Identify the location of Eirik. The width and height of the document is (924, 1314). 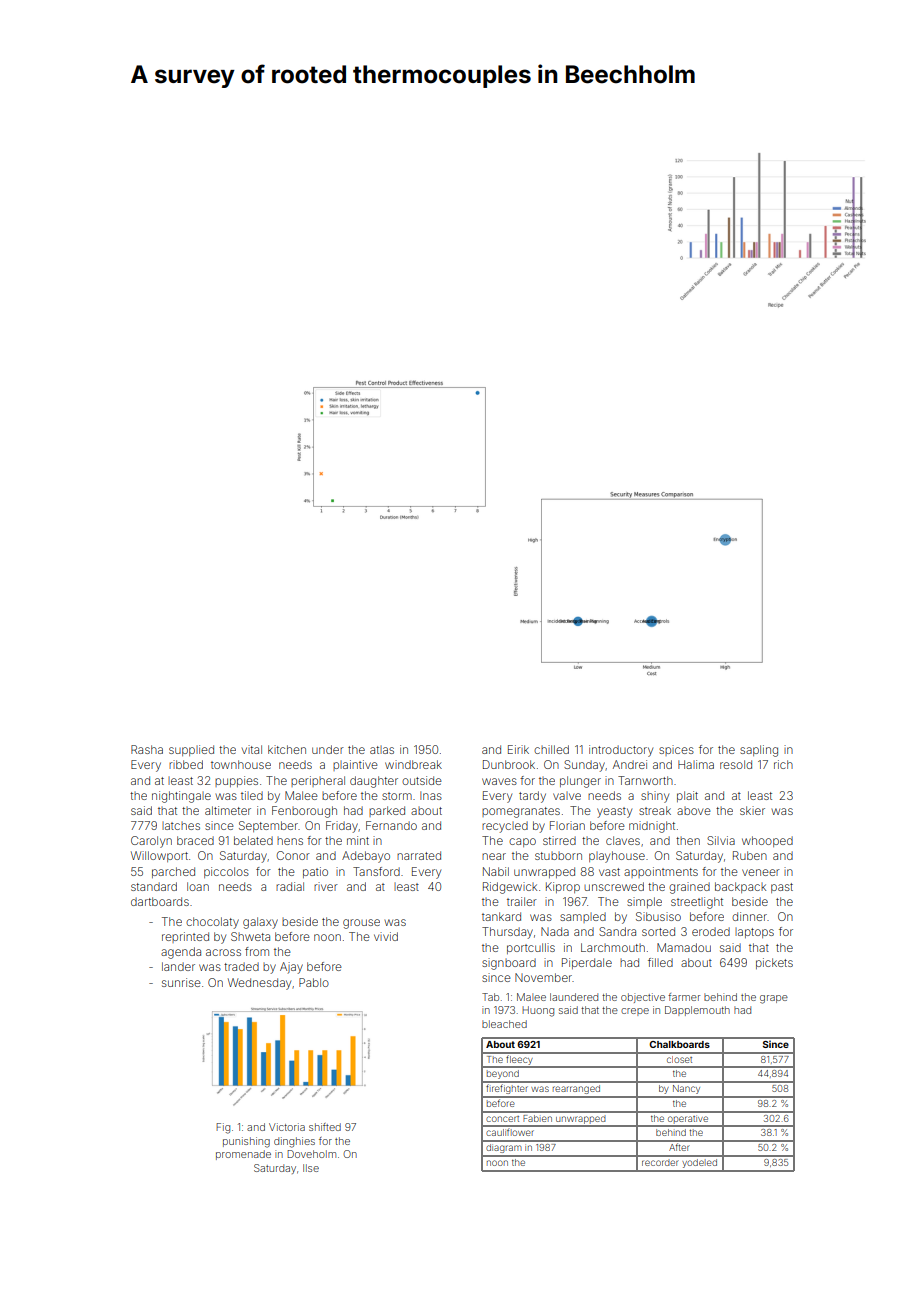
(518, 749).
